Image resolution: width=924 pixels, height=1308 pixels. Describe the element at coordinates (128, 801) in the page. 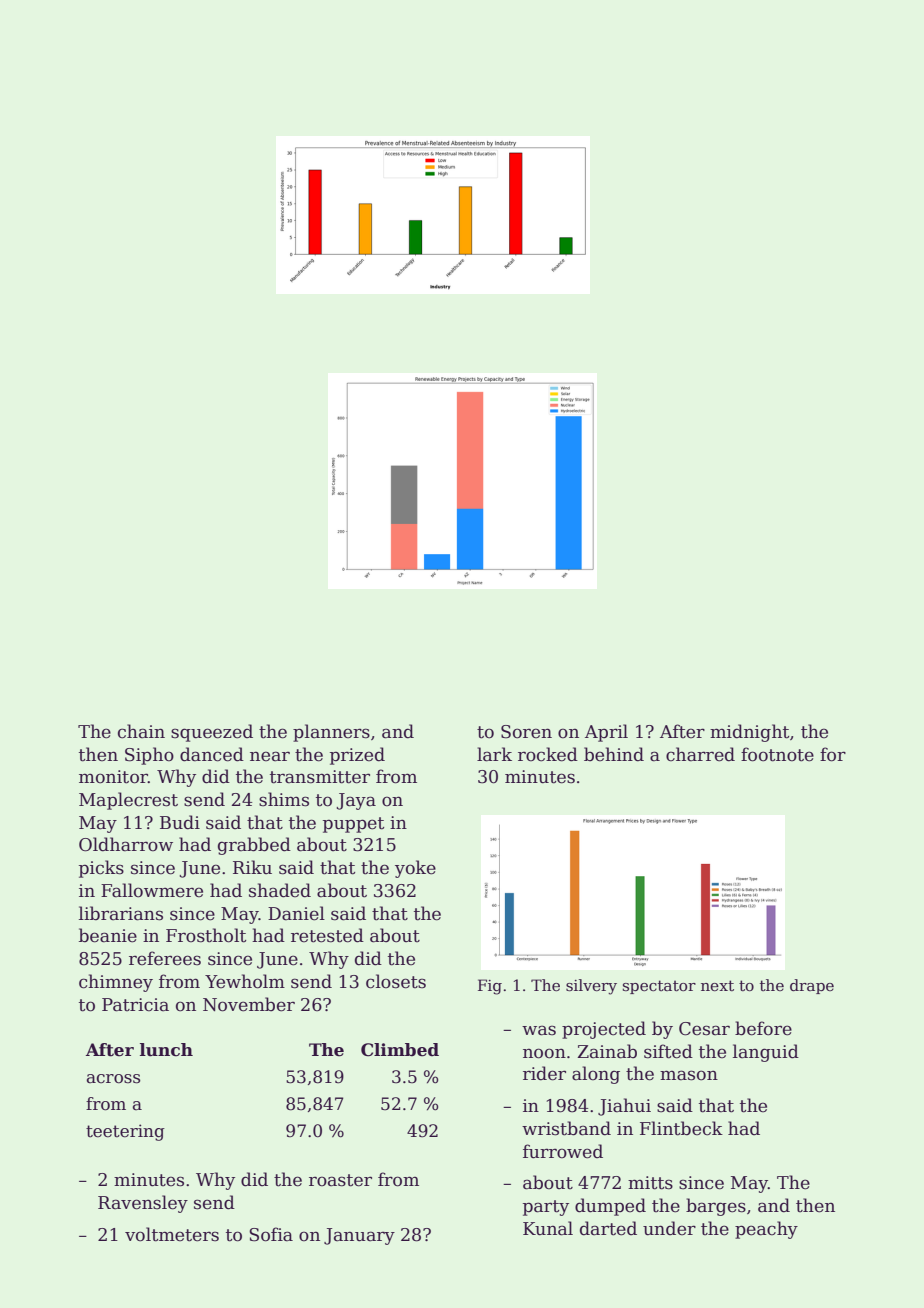

I see `Maplecrest` at that location.
